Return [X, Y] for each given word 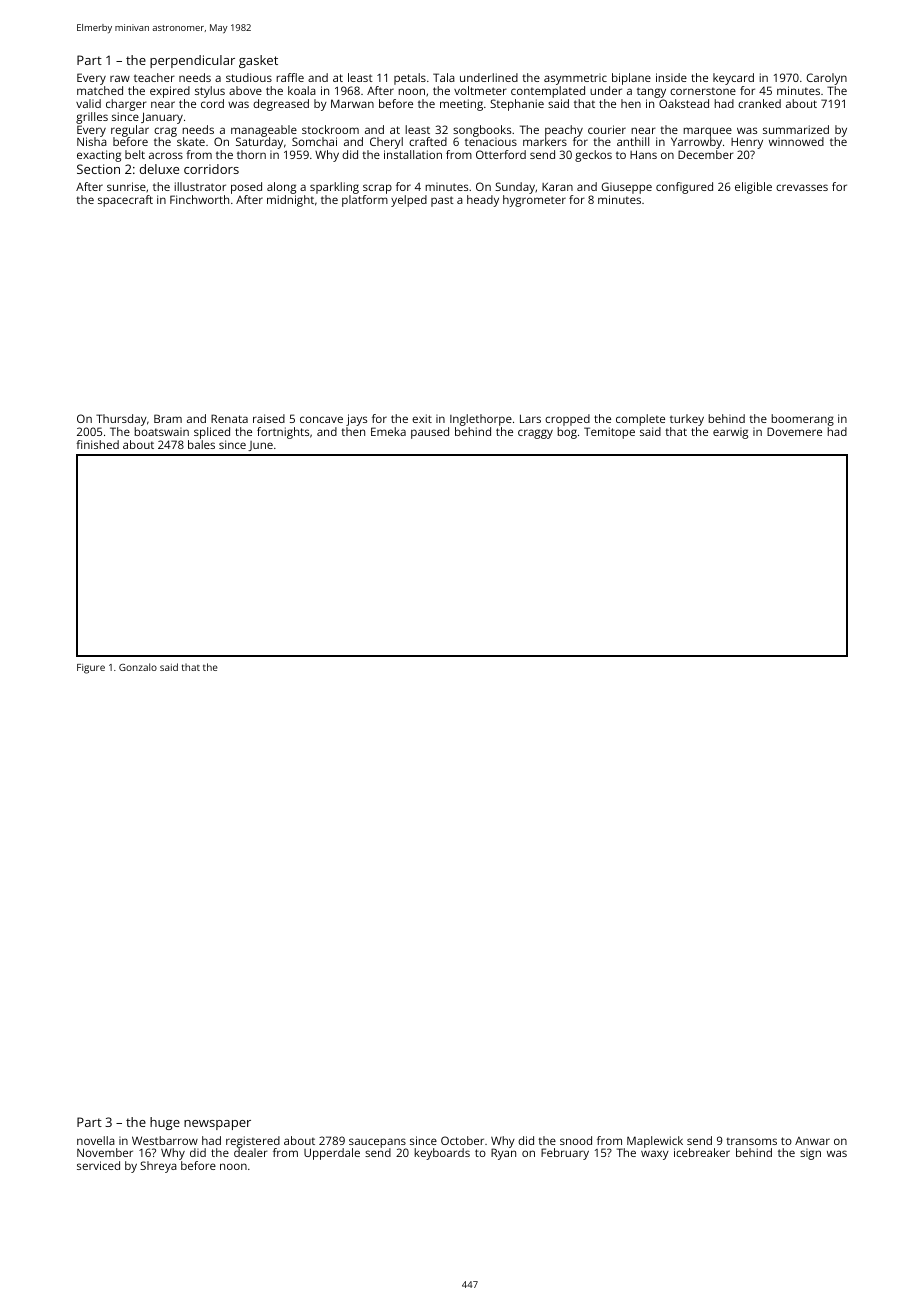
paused [430, 433]
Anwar [812, 1141]
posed [246, 188]
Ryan [503, 1154]
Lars [530, 418]
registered [253, 1142]
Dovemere [794, 431]
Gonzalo [138, 667]
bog [567, 433]
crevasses [802, 187]
